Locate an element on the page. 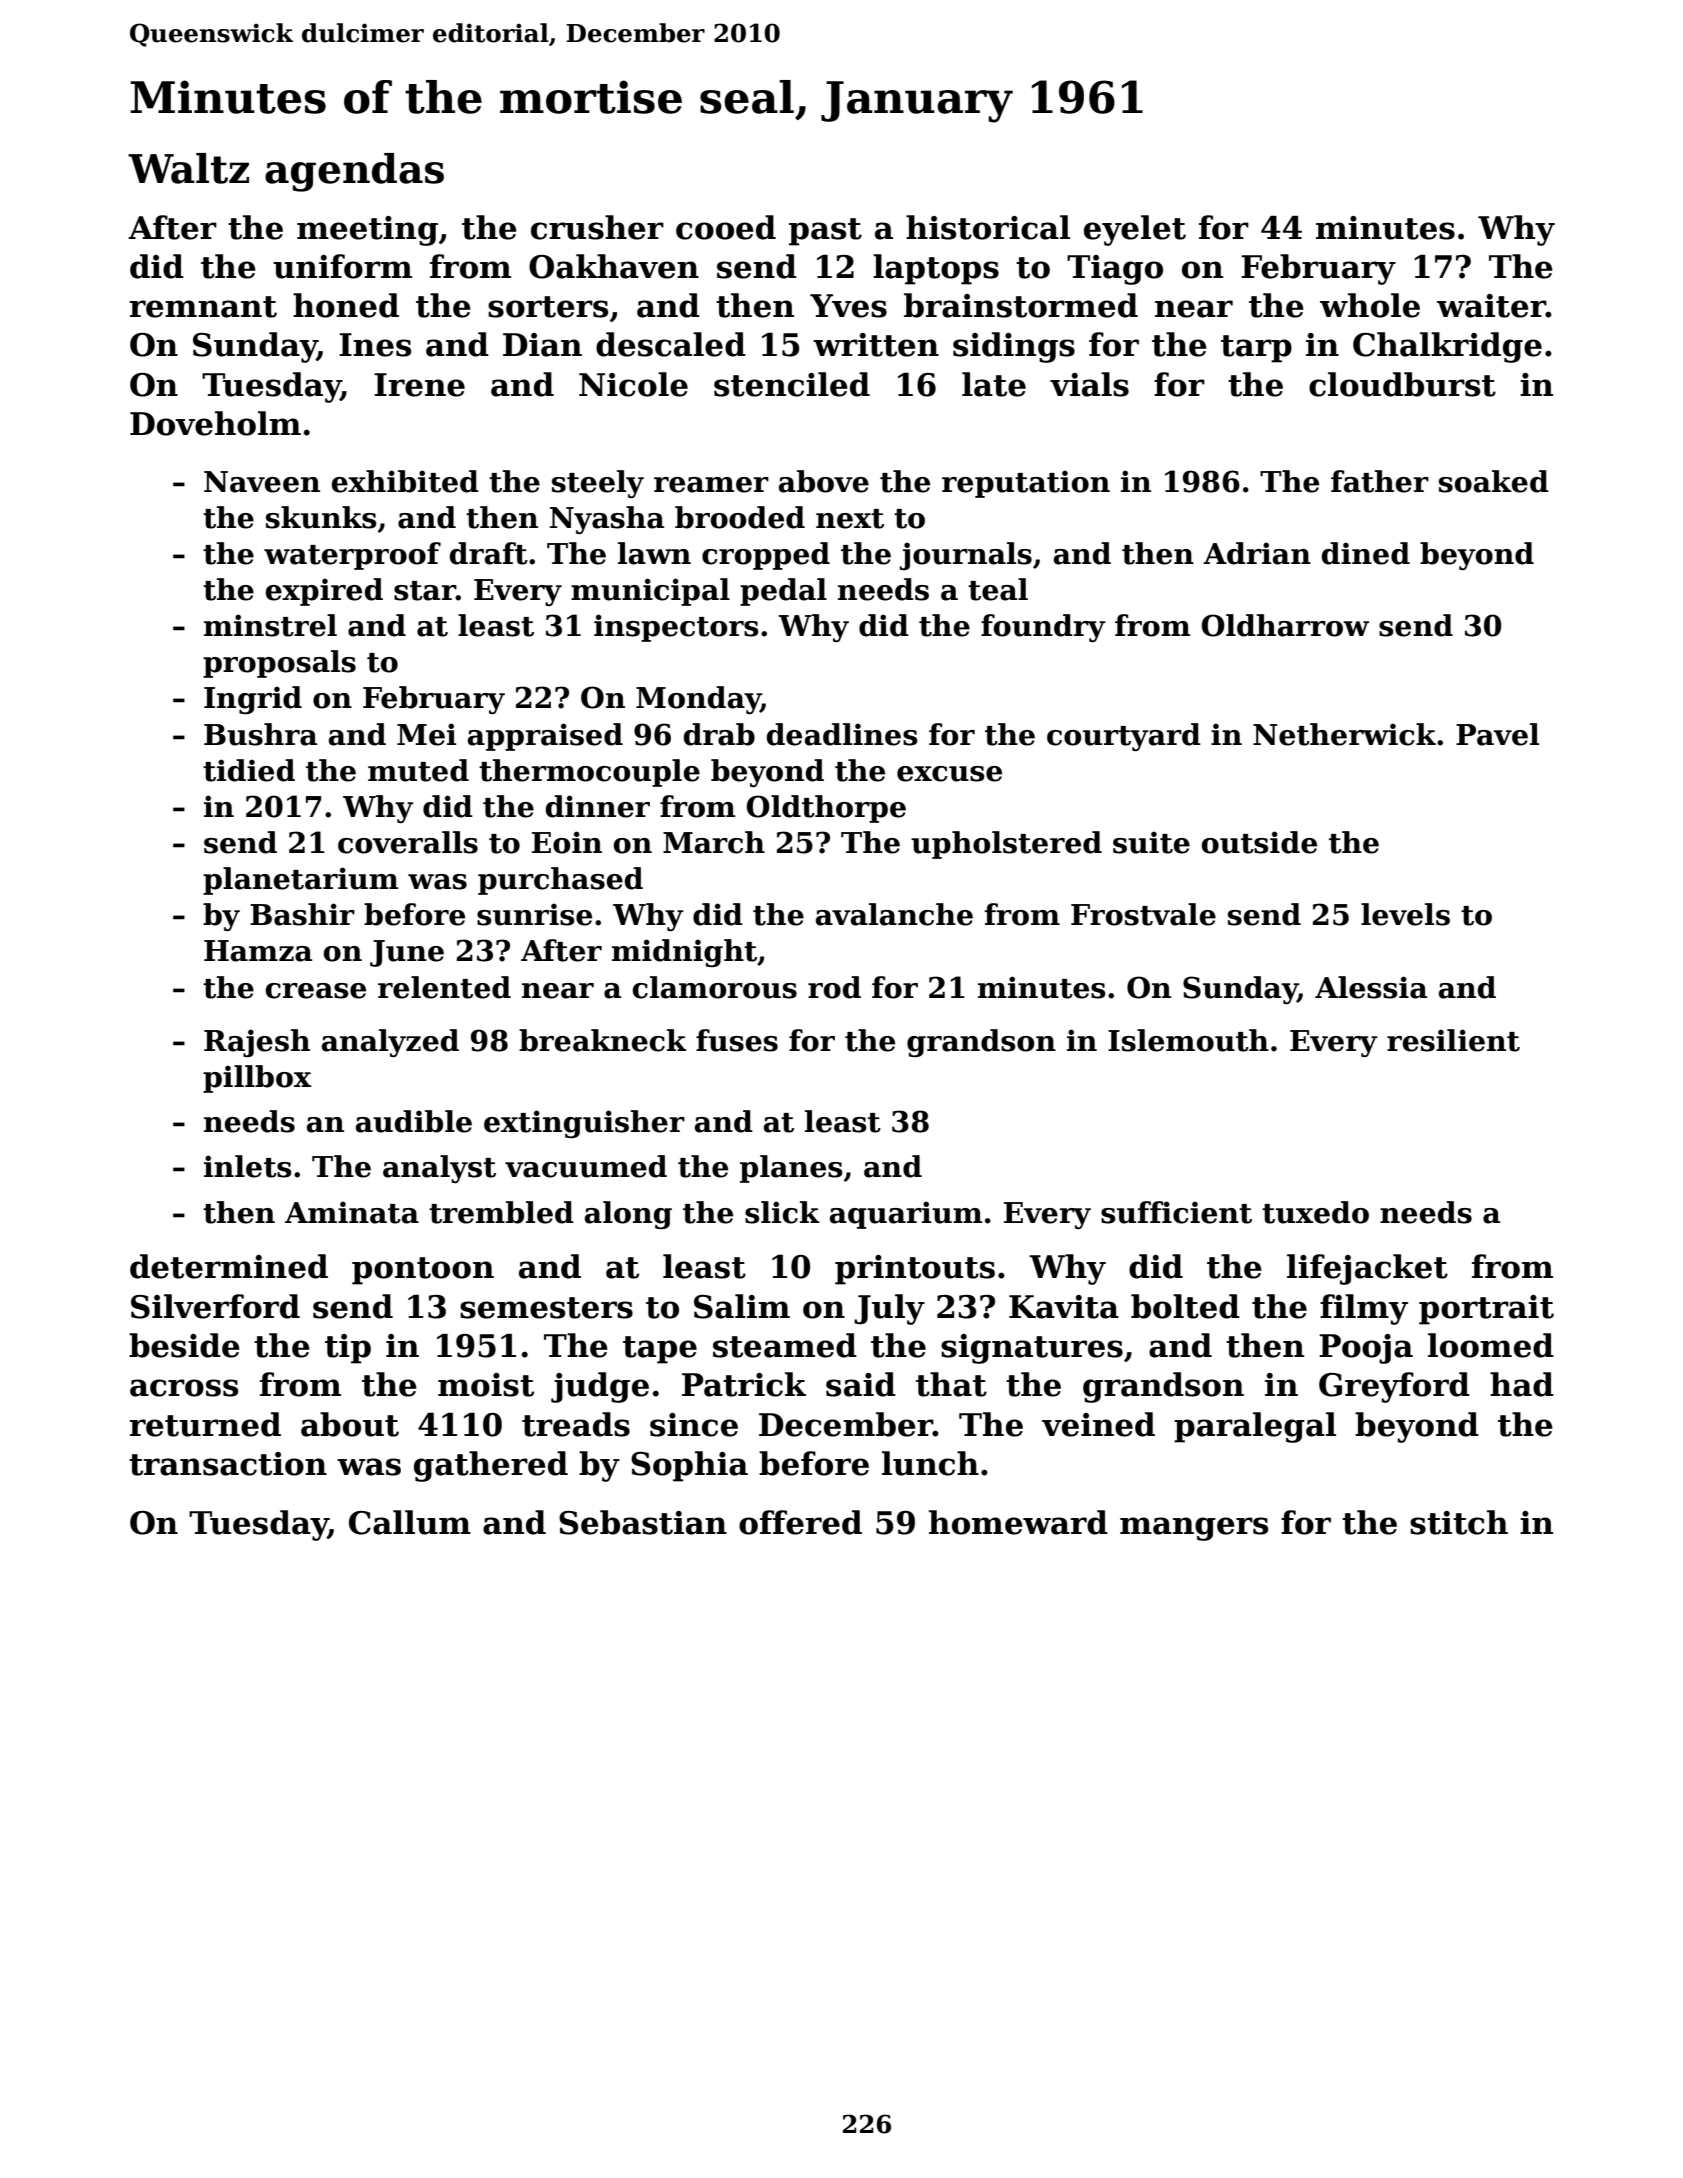 Image resolution: width=1683 pixels, height=2178 pixels. returned is located at coordinates (205, 1424).
